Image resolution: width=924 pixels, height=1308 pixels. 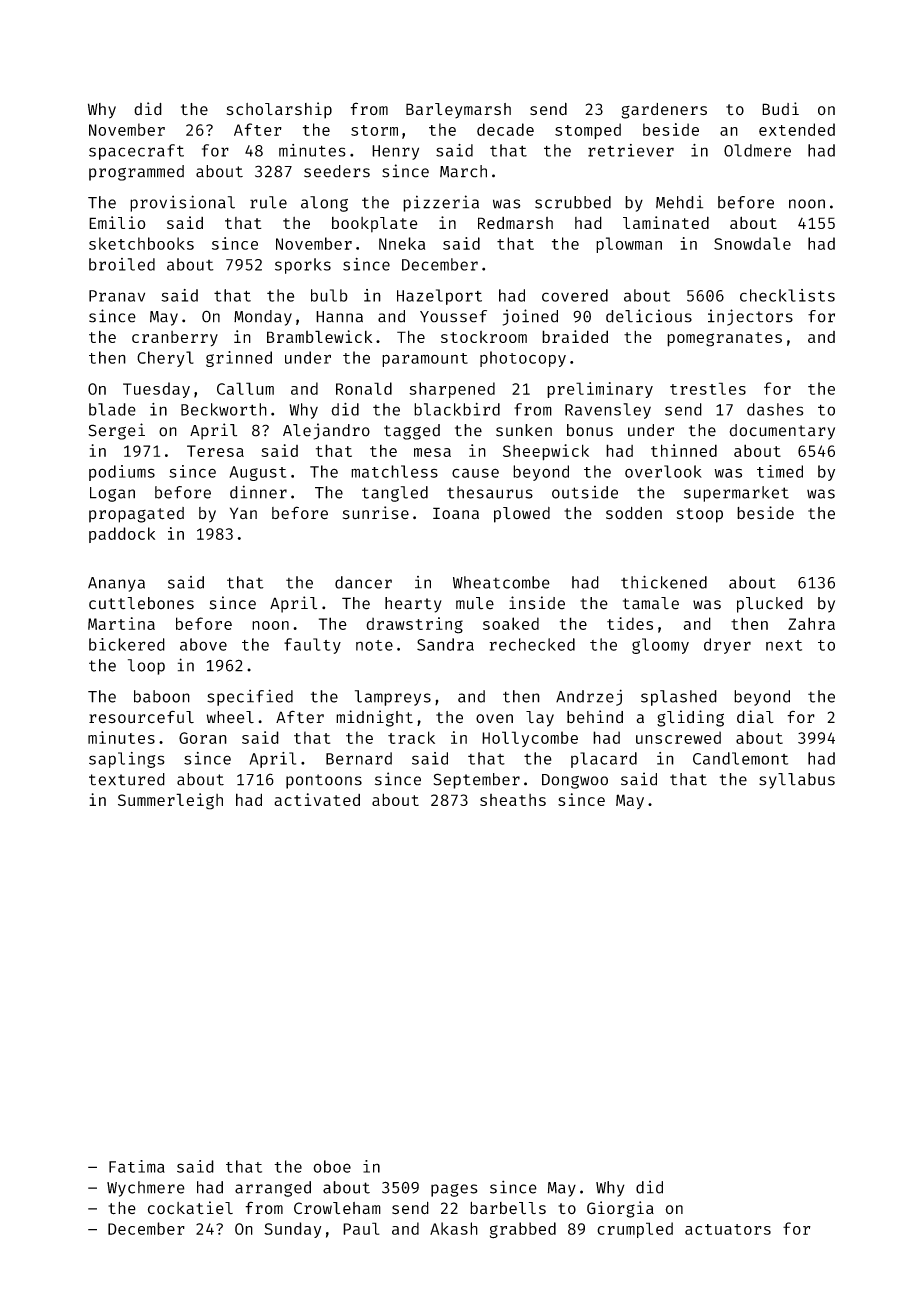 I want to click on Giorgia, so click(x=620, y=1209).
